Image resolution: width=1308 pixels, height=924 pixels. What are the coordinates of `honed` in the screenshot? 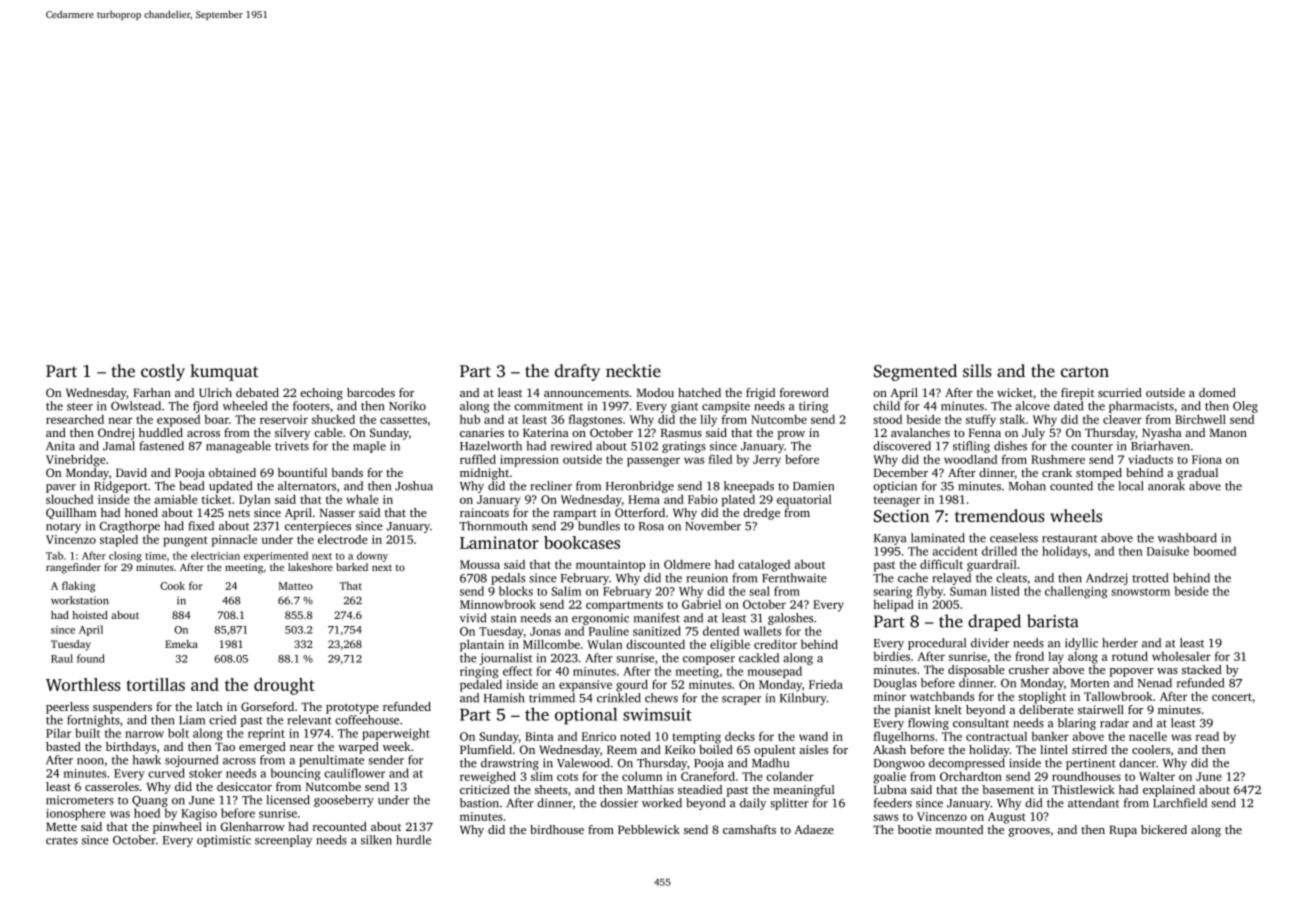 It's located at (141, 512).
